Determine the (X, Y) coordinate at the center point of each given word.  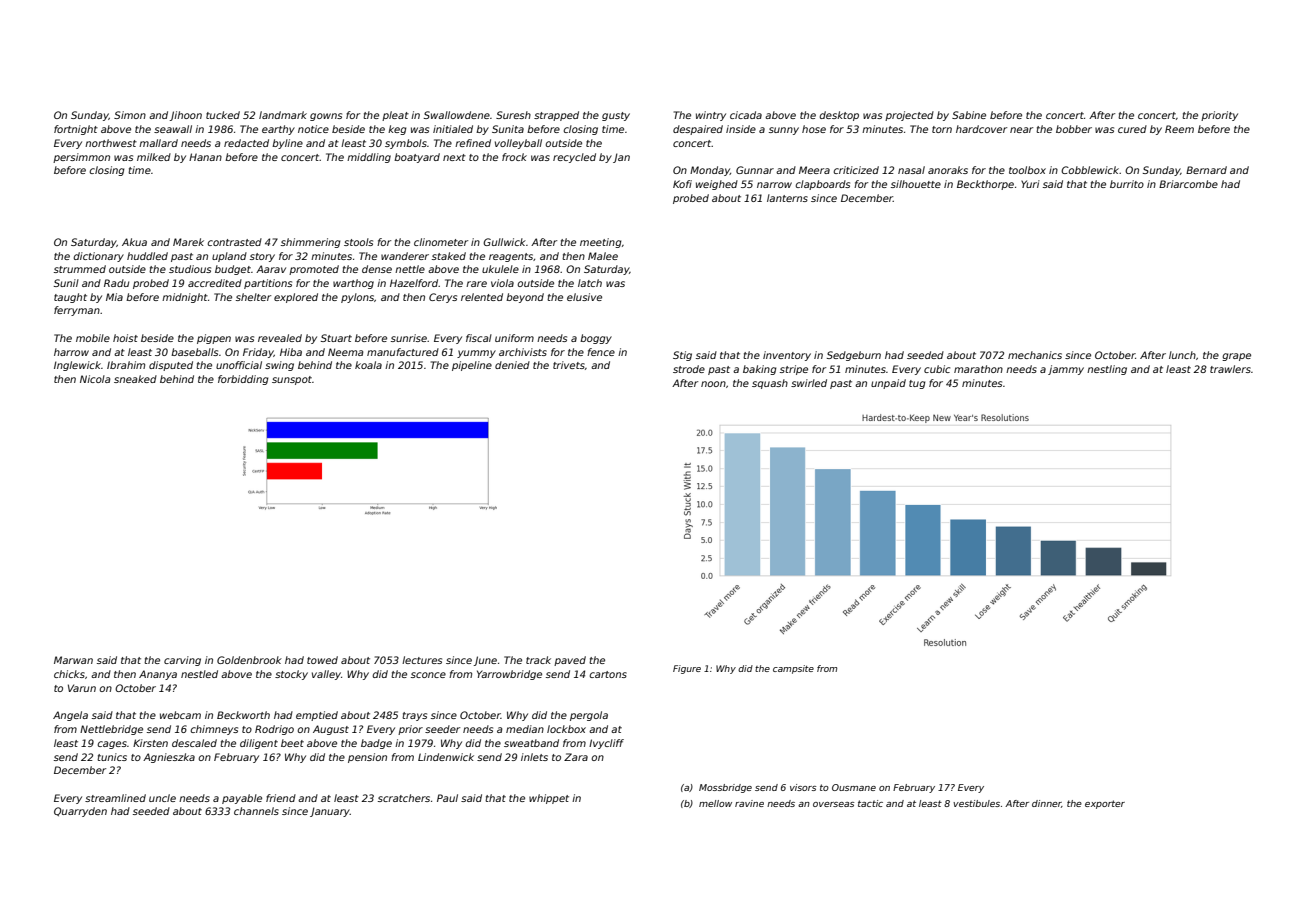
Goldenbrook (249, 660)
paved (570, 661)
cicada (746, 115)
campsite (793, 669)
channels (256, 811)
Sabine (969, 115)
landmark (283, 115)
